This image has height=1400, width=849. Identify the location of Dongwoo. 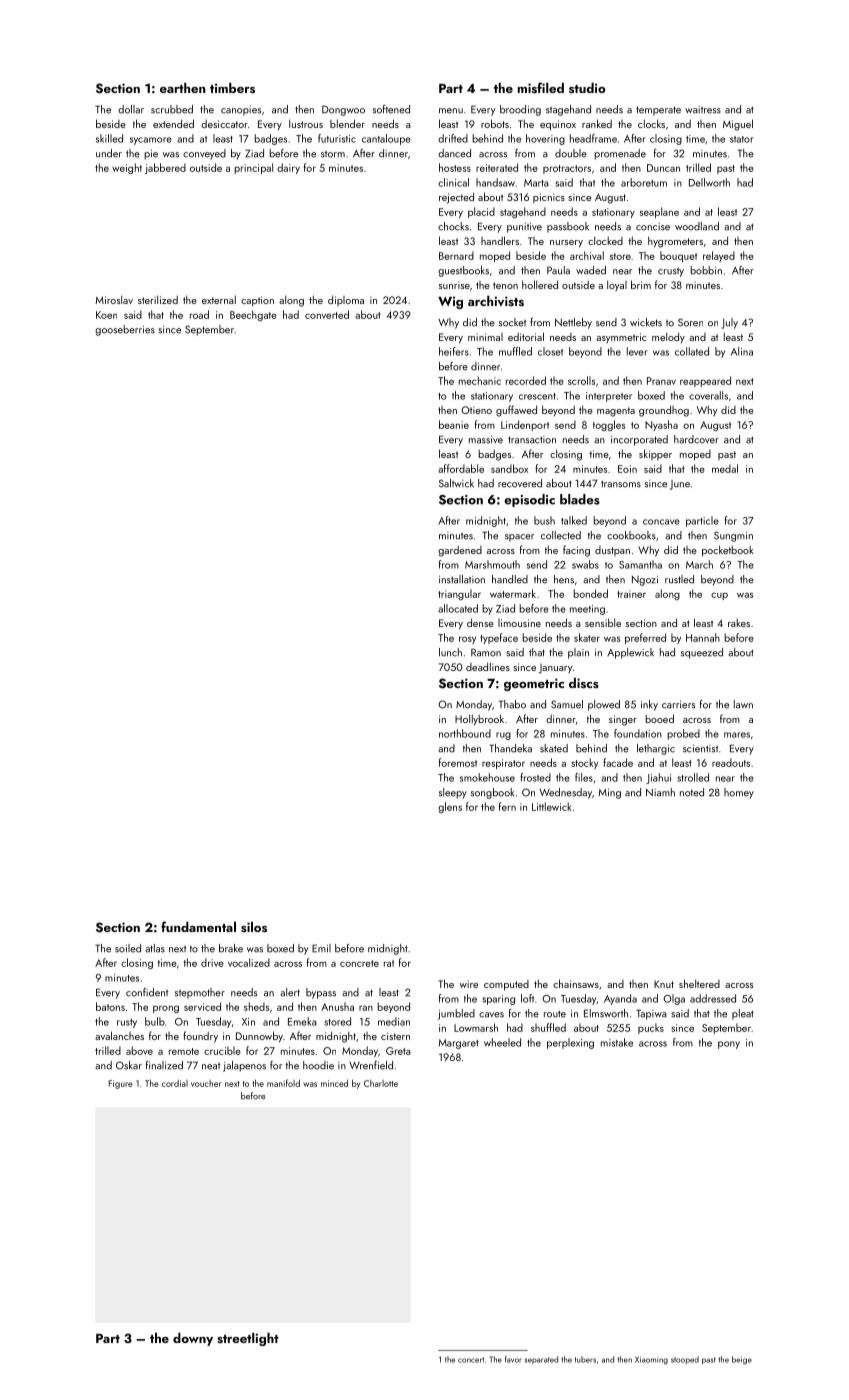
(343, 110).
